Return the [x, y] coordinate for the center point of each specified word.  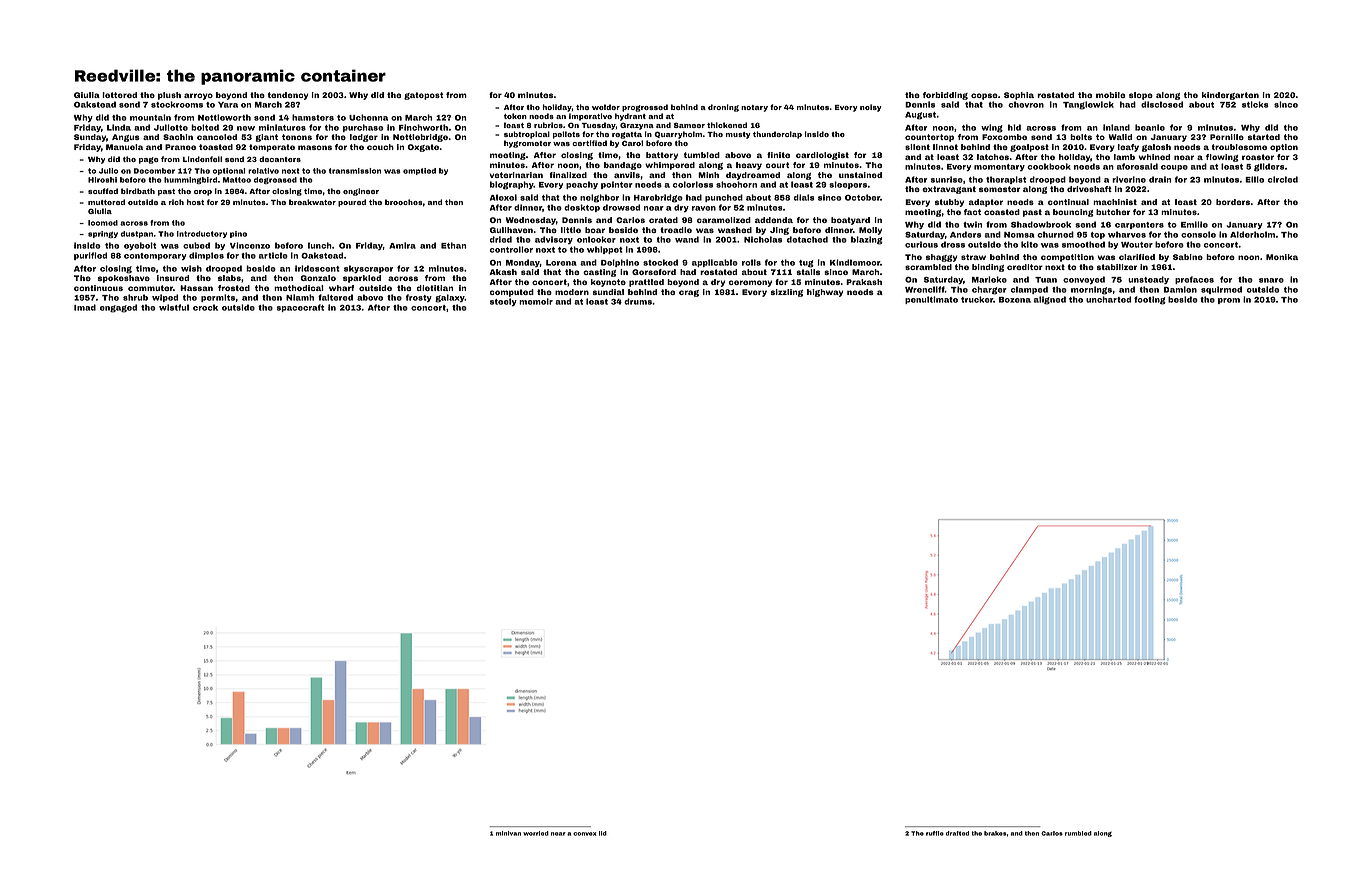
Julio [108, 171]
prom [1229, 301]
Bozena [1015, 300]
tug [806, 264]
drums [638, 301]
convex [584, 834]
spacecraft [300, 308]
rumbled [1078, 833]
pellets [566, 135]
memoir [536, 301]
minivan [508, 833]
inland [1116, 127]
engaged [118, 308]
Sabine [1188, 257]
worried [536, 833]
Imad [85, 307]
